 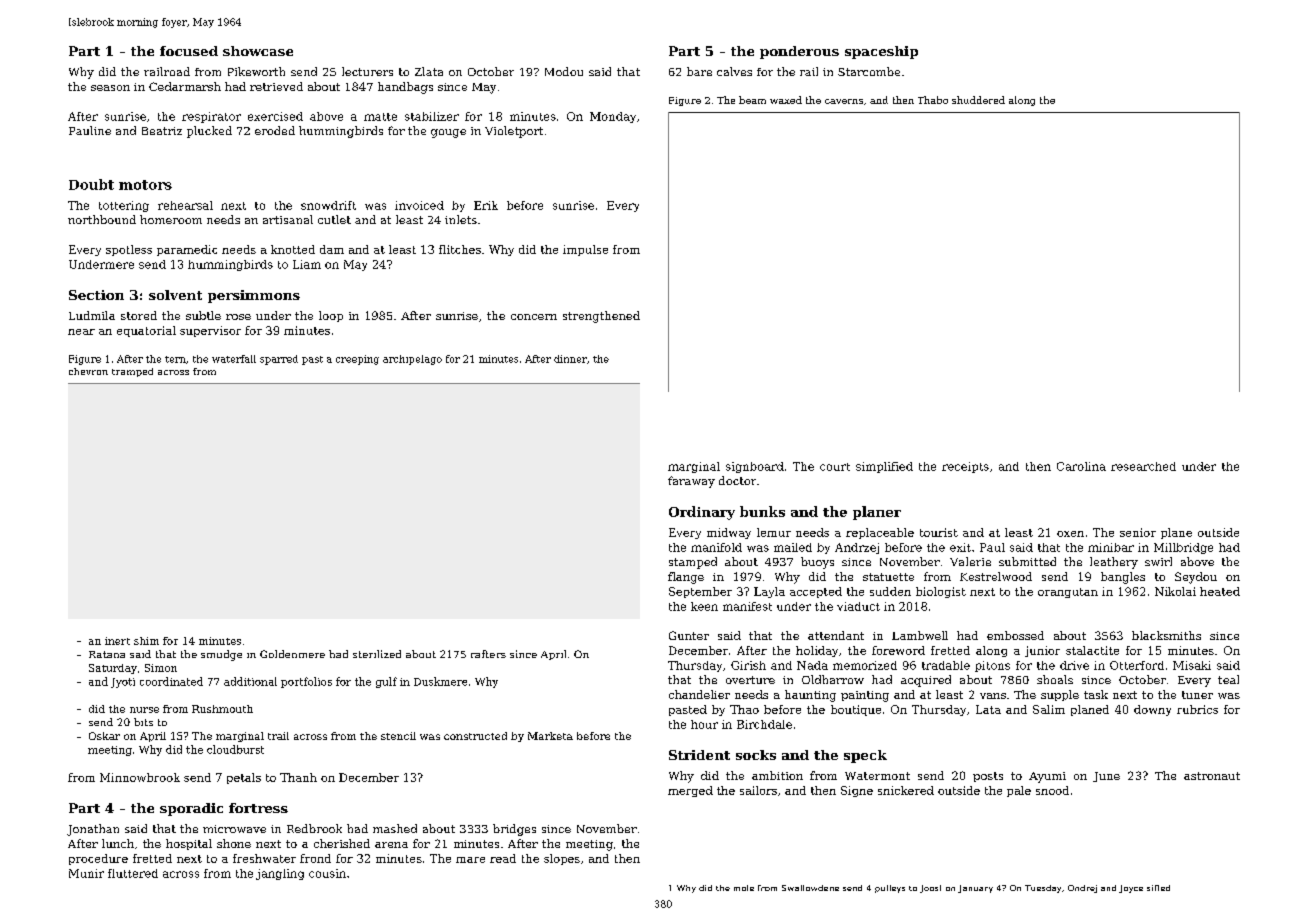 What do you see at coordinates (570, 359) in the image?
I see `dinner` at bounding box center [570, 359].
